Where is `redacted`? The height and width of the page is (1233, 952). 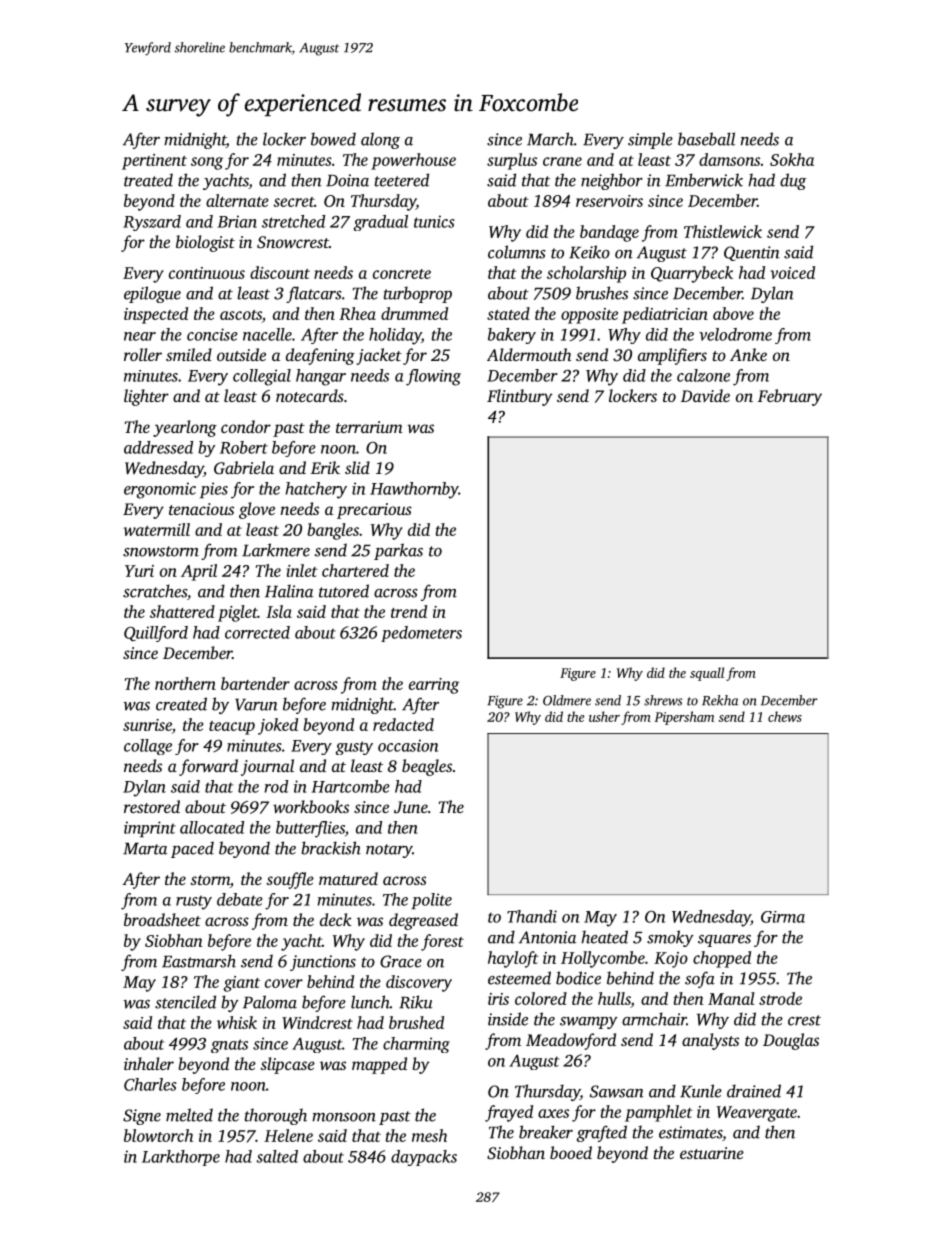 redacted is located at coordinates (403, 724).
